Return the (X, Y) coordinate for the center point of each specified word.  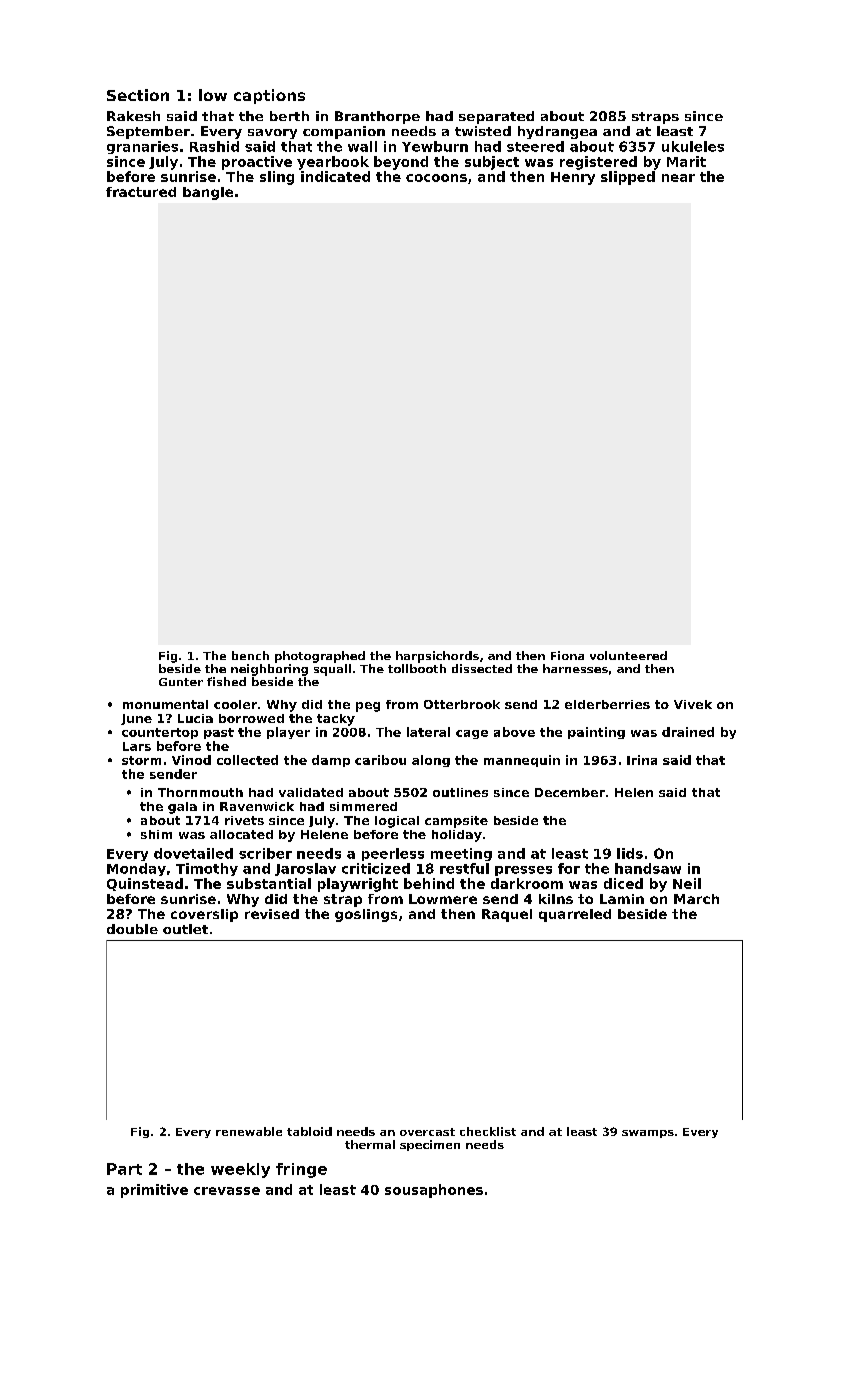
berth (289, 116)
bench (250, 655)
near (678, 178)
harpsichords (437, 657)
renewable (249, 1131)
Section (138, 95)
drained (688, 732)
